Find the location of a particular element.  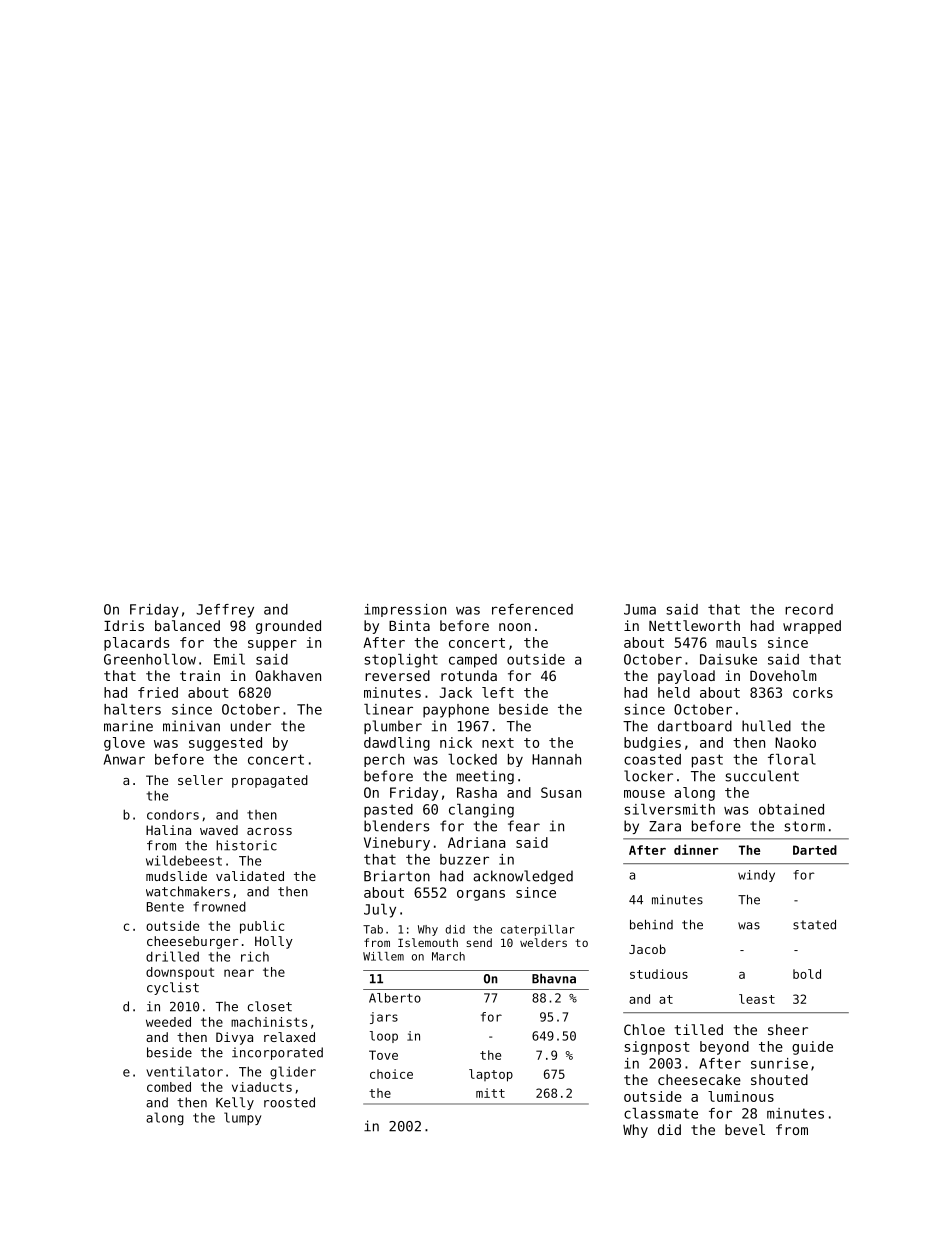

Kelly is located at coordinates (235, 1103).
